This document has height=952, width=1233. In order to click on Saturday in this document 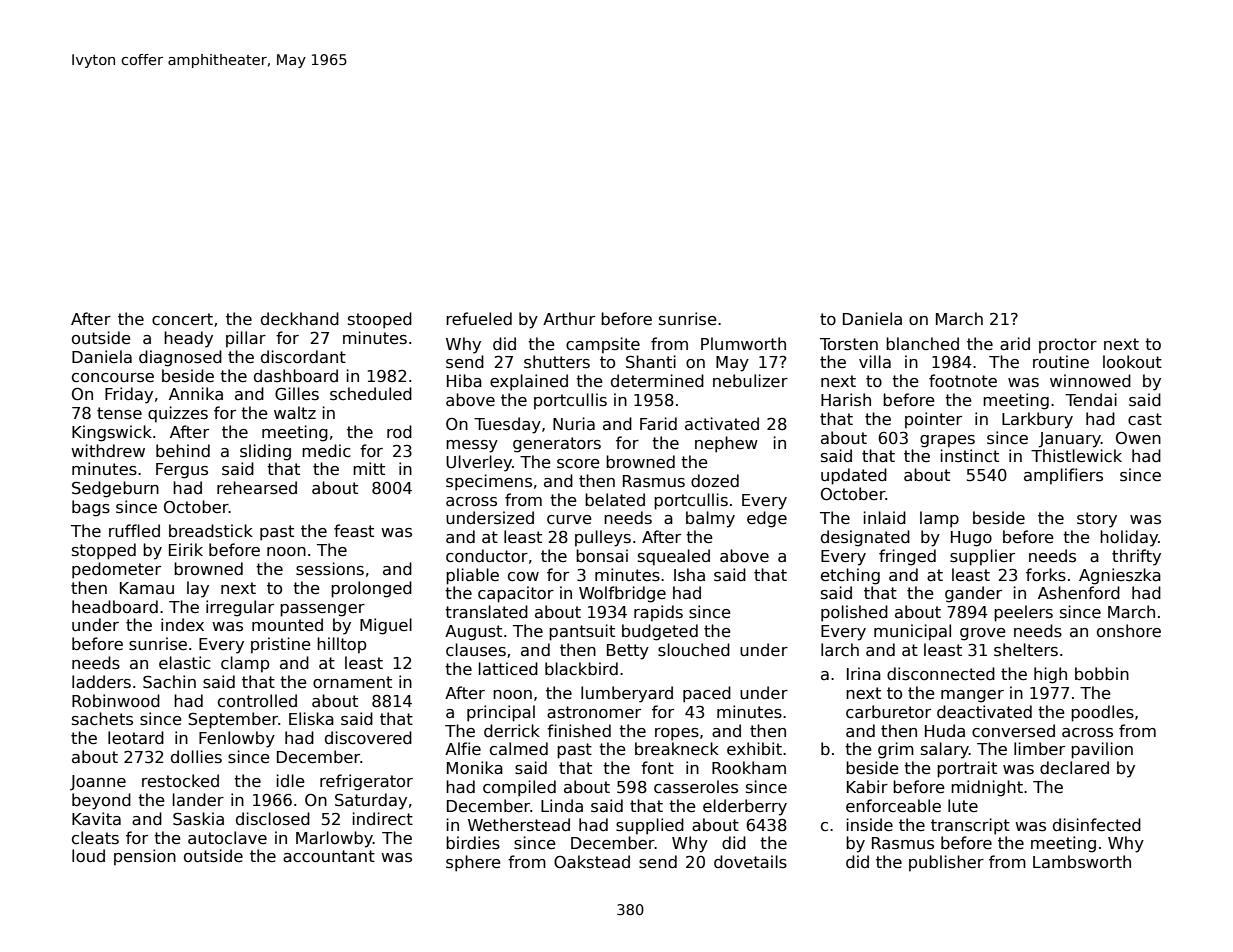, I will do `click(371, 801)`.
